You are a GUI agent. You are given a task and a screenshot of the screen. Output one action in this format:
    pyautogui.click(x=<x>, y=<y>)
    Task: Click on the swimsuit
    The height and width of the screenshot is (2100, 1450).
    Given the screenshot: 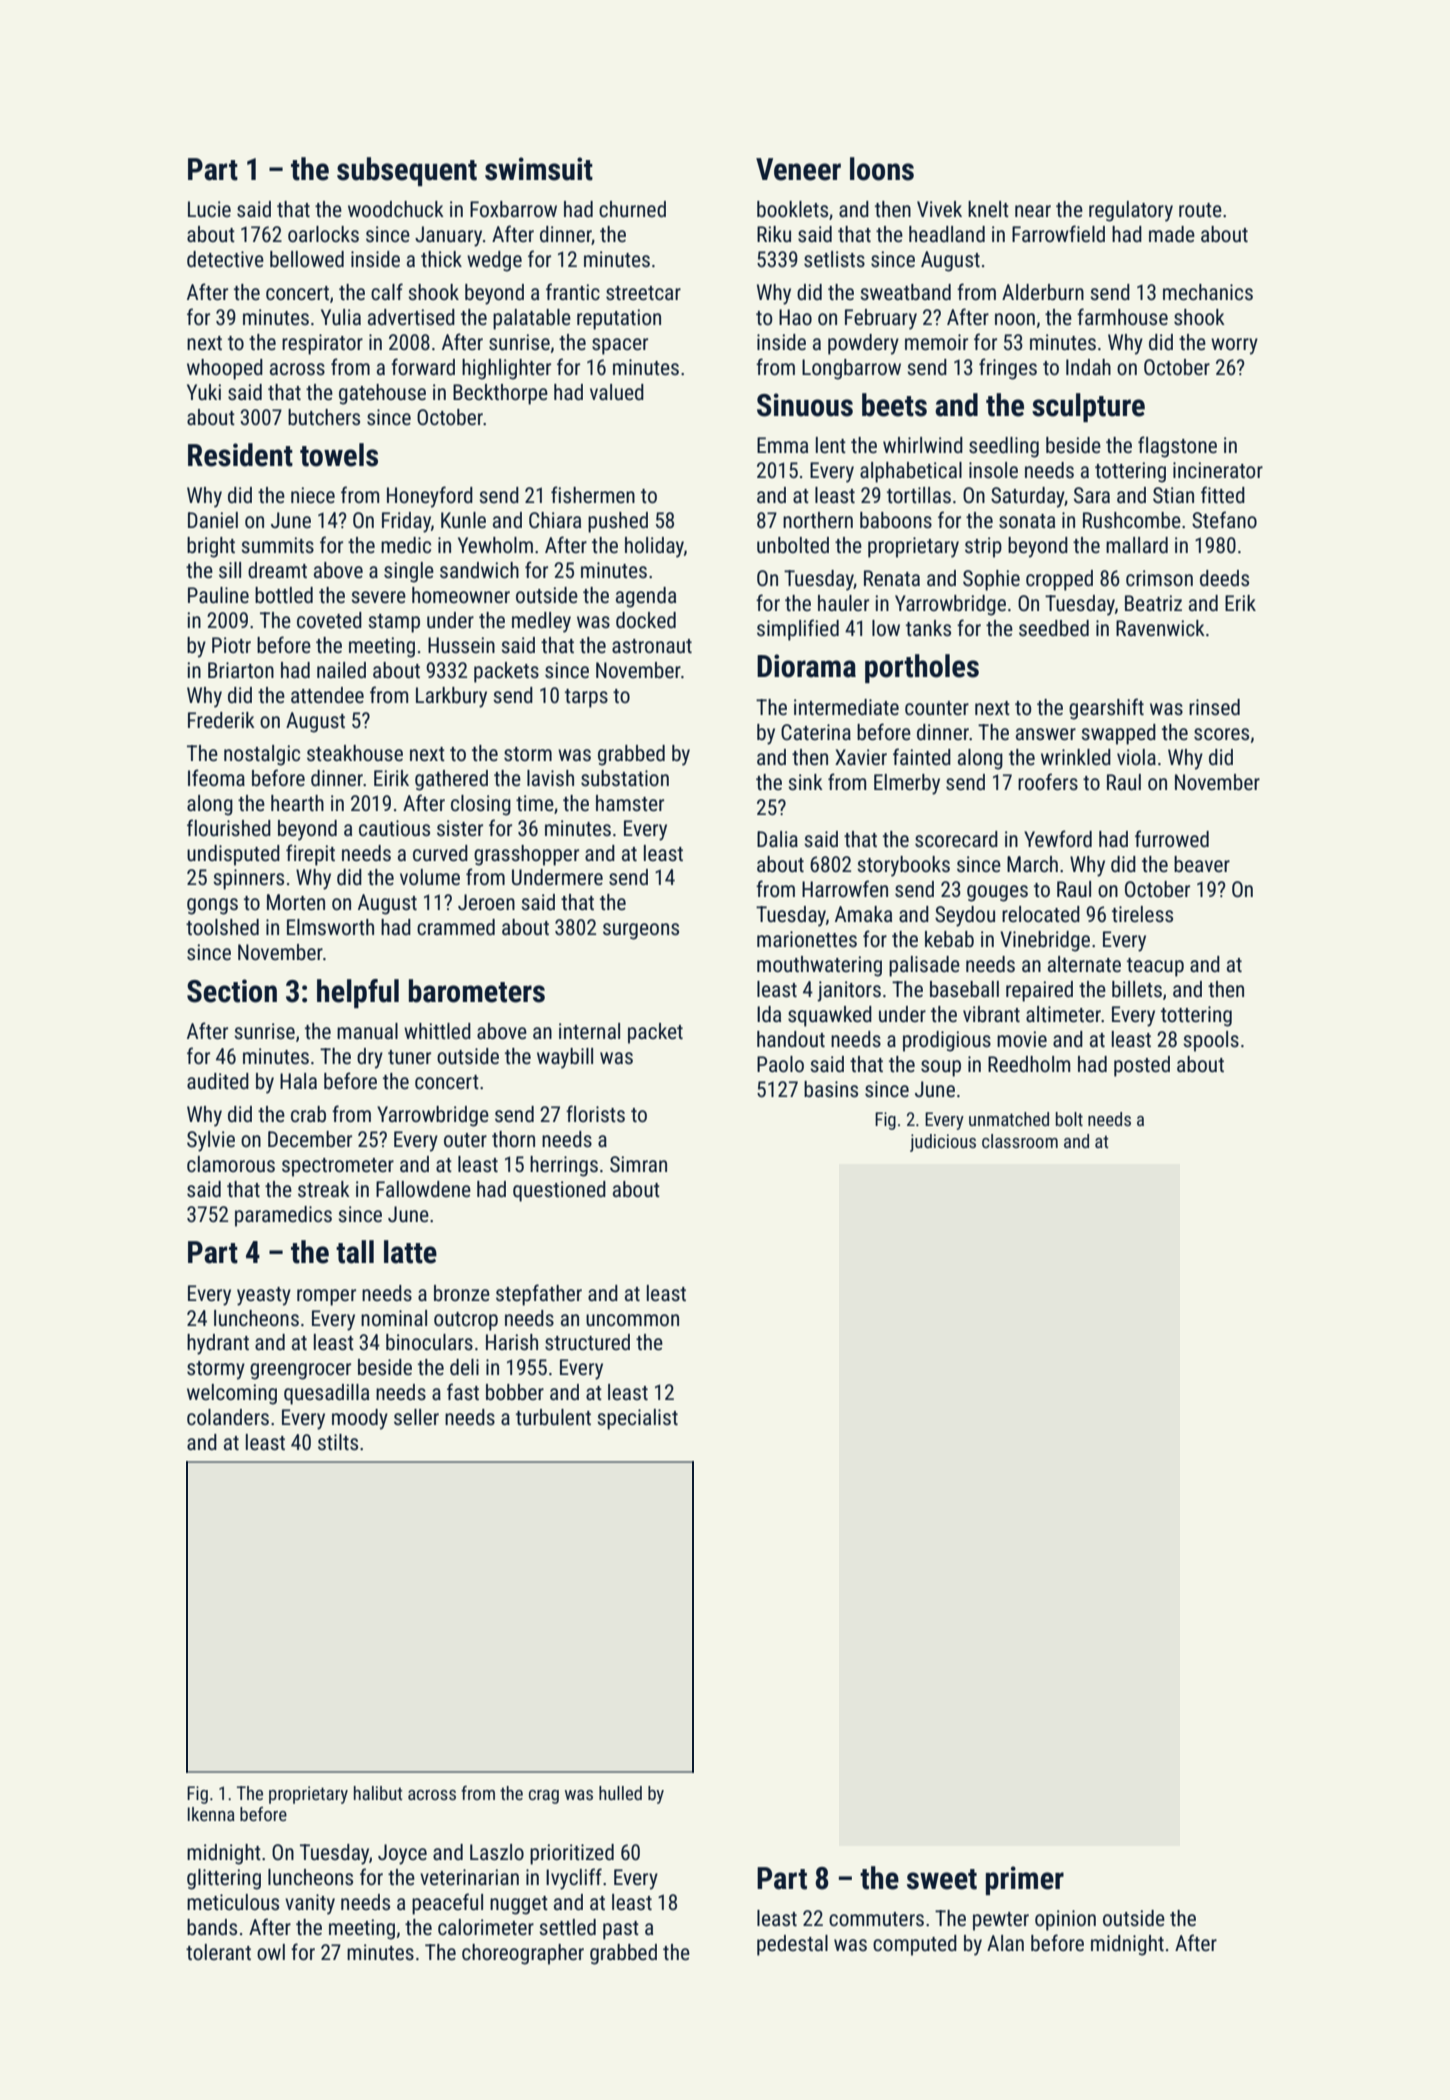 What is the action you would take?
    pyautogui.click(x=539, y=169)
